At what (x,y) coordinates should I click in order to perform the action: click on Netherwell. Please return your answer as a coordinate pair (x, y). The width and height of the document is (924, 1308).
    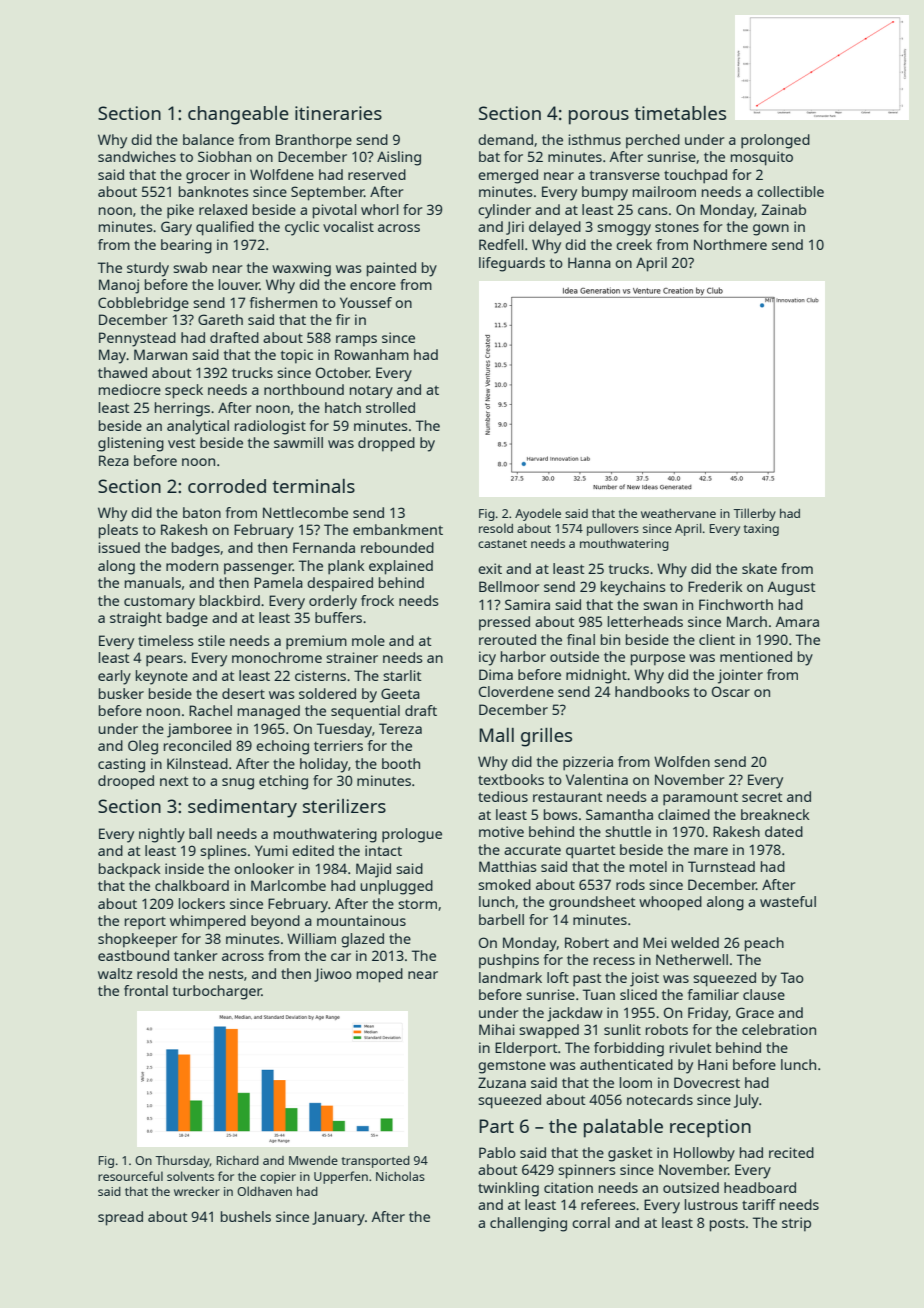
    Looking at the image, I should click on (692, 959).
